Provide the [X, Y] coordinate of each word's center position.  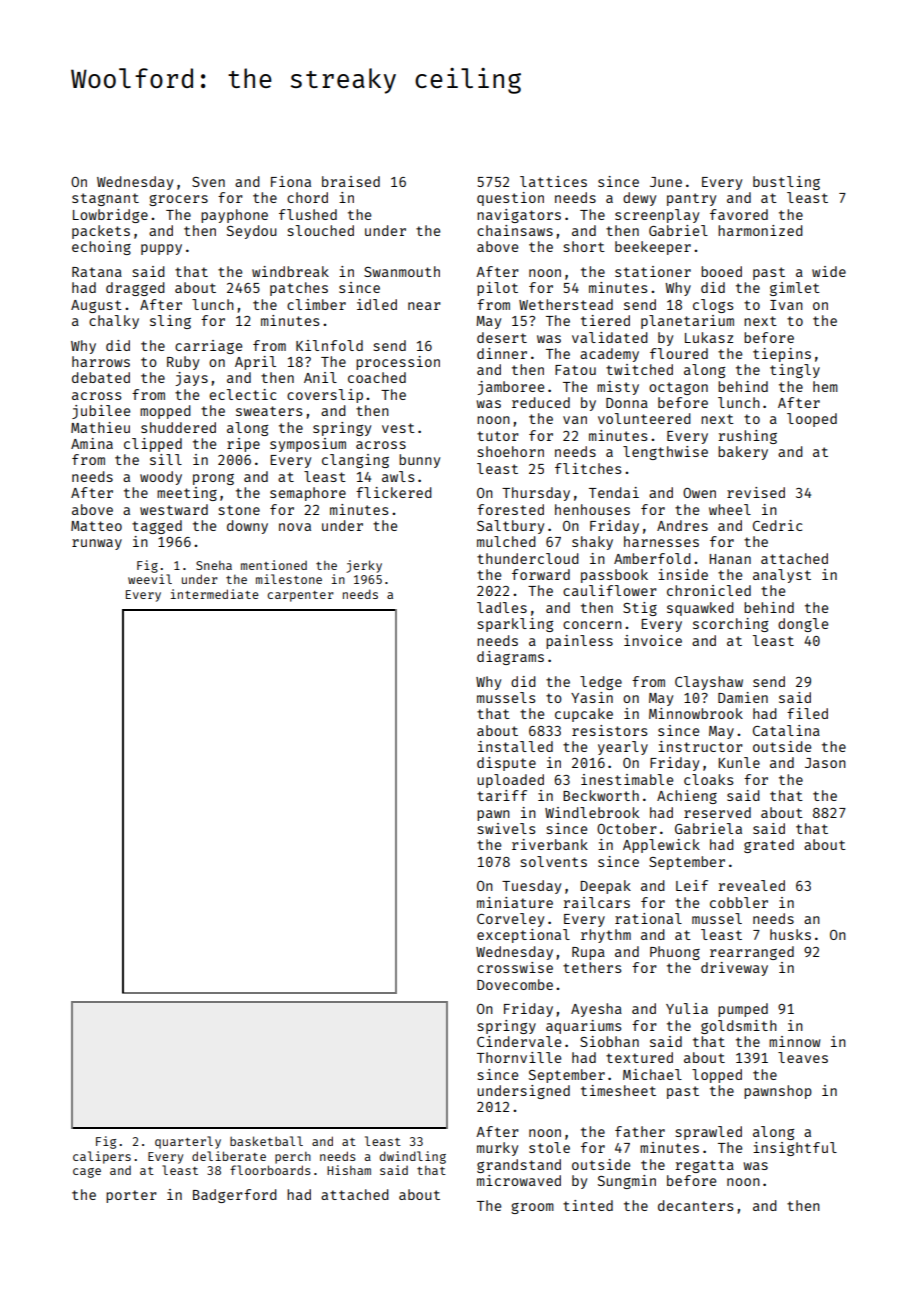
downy [247, 527]
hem [825, 386]
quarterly [188, 1142]
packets [101, 232]
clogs [713, 306]
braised [351, 181]
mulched [506, 541]
